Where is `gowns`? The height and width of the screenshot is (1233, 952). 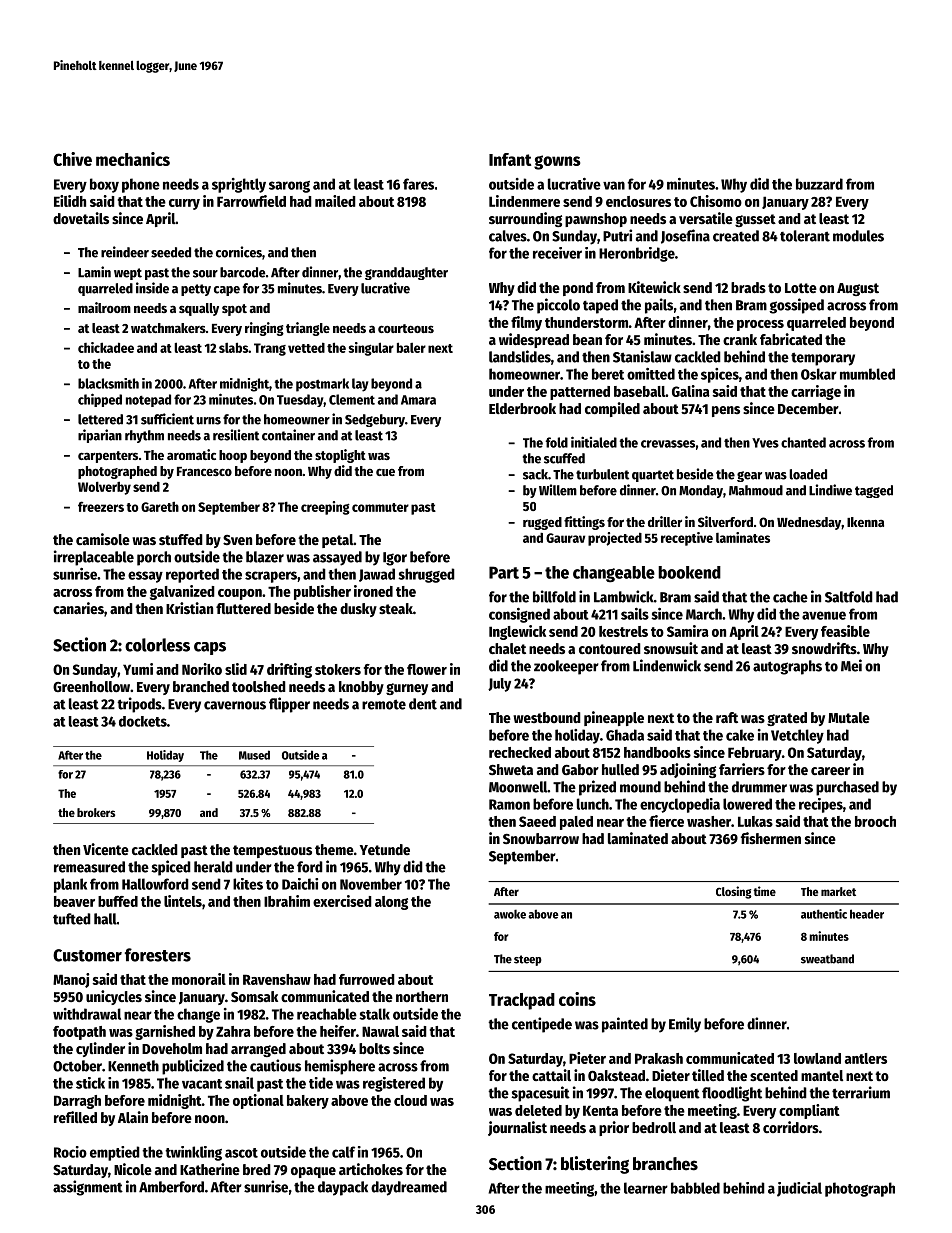 gowns is located at coordinates (557, 162).
